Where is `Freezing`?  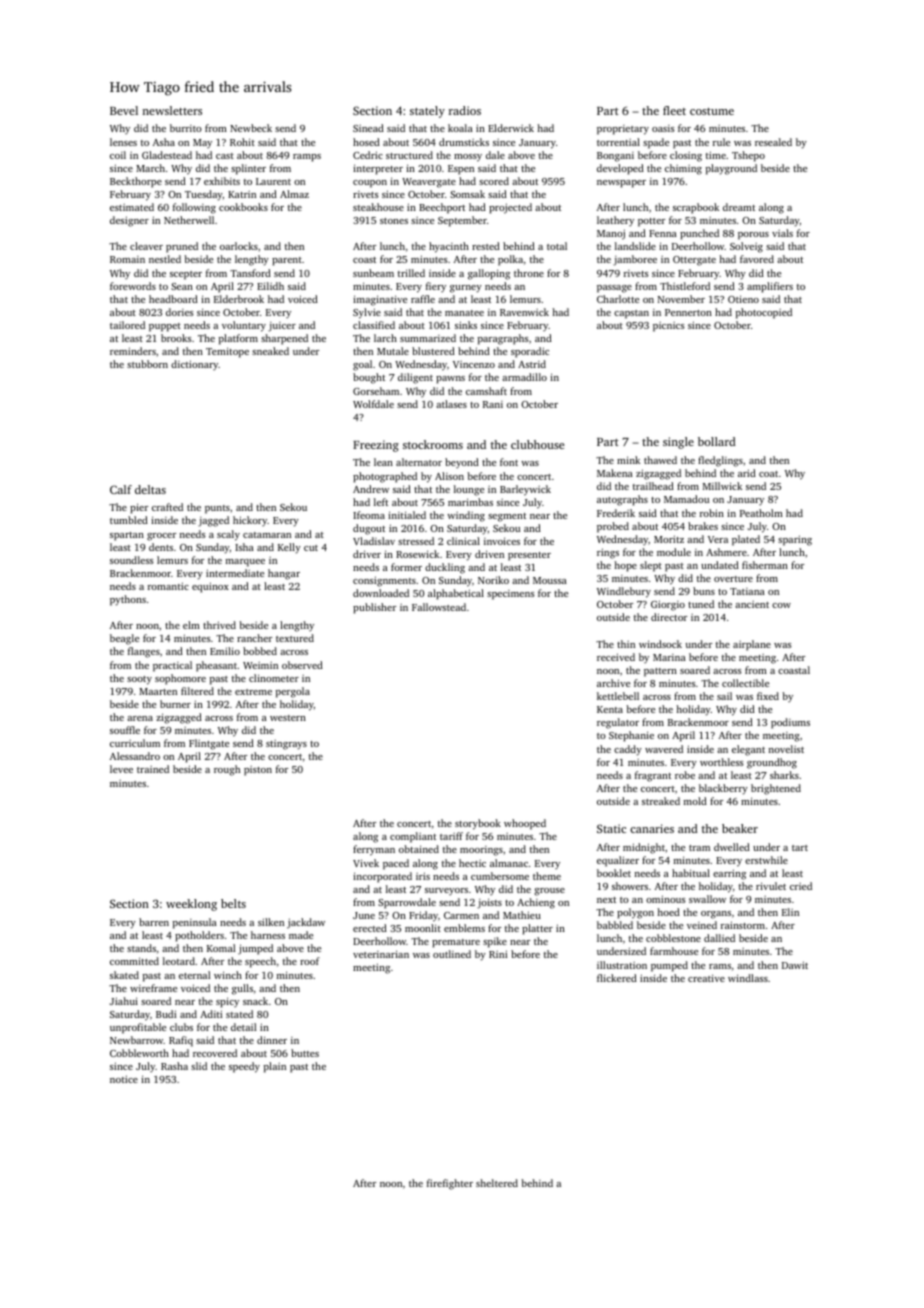
Freezing is located at coordinates (376, 446).
